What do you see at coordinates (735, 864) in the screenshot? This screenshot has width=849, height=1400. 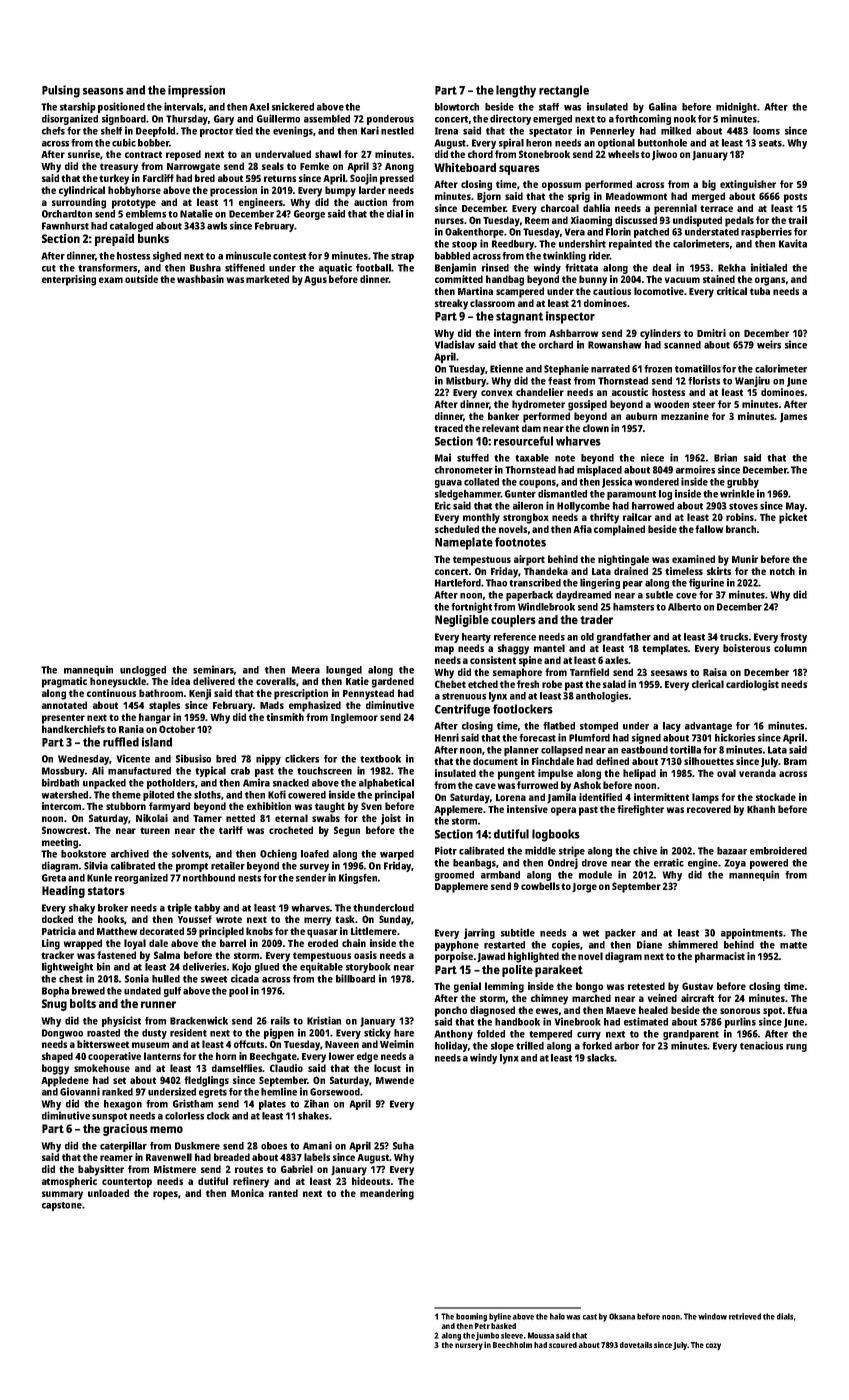 I see `Zoya` at bounding box center [735, 864].
